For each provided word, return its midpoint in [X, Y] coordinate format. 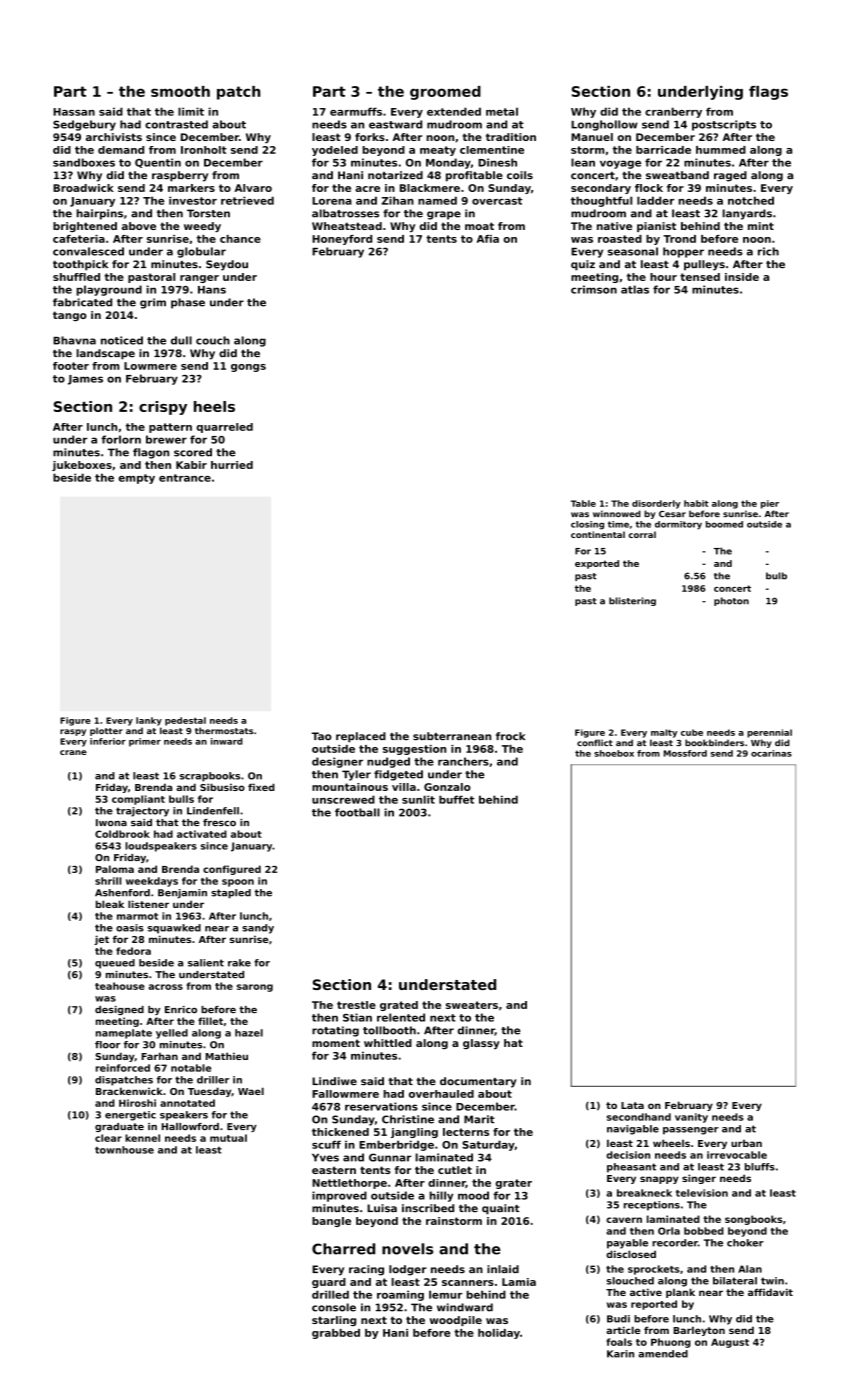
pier [770, 504]
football [357, 812]
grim [153, 303]
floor [107, 1045]
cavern [624, 1220]
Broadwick [83, 188]
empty [136, 479]
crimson [594, 289]
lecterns [466, 1132]
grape [444, 215]
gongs [248, 368]
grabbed [336, 1334]
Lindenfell [213, 811]
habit [696, 503]
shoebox [614, 753]
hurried [232, 465]
